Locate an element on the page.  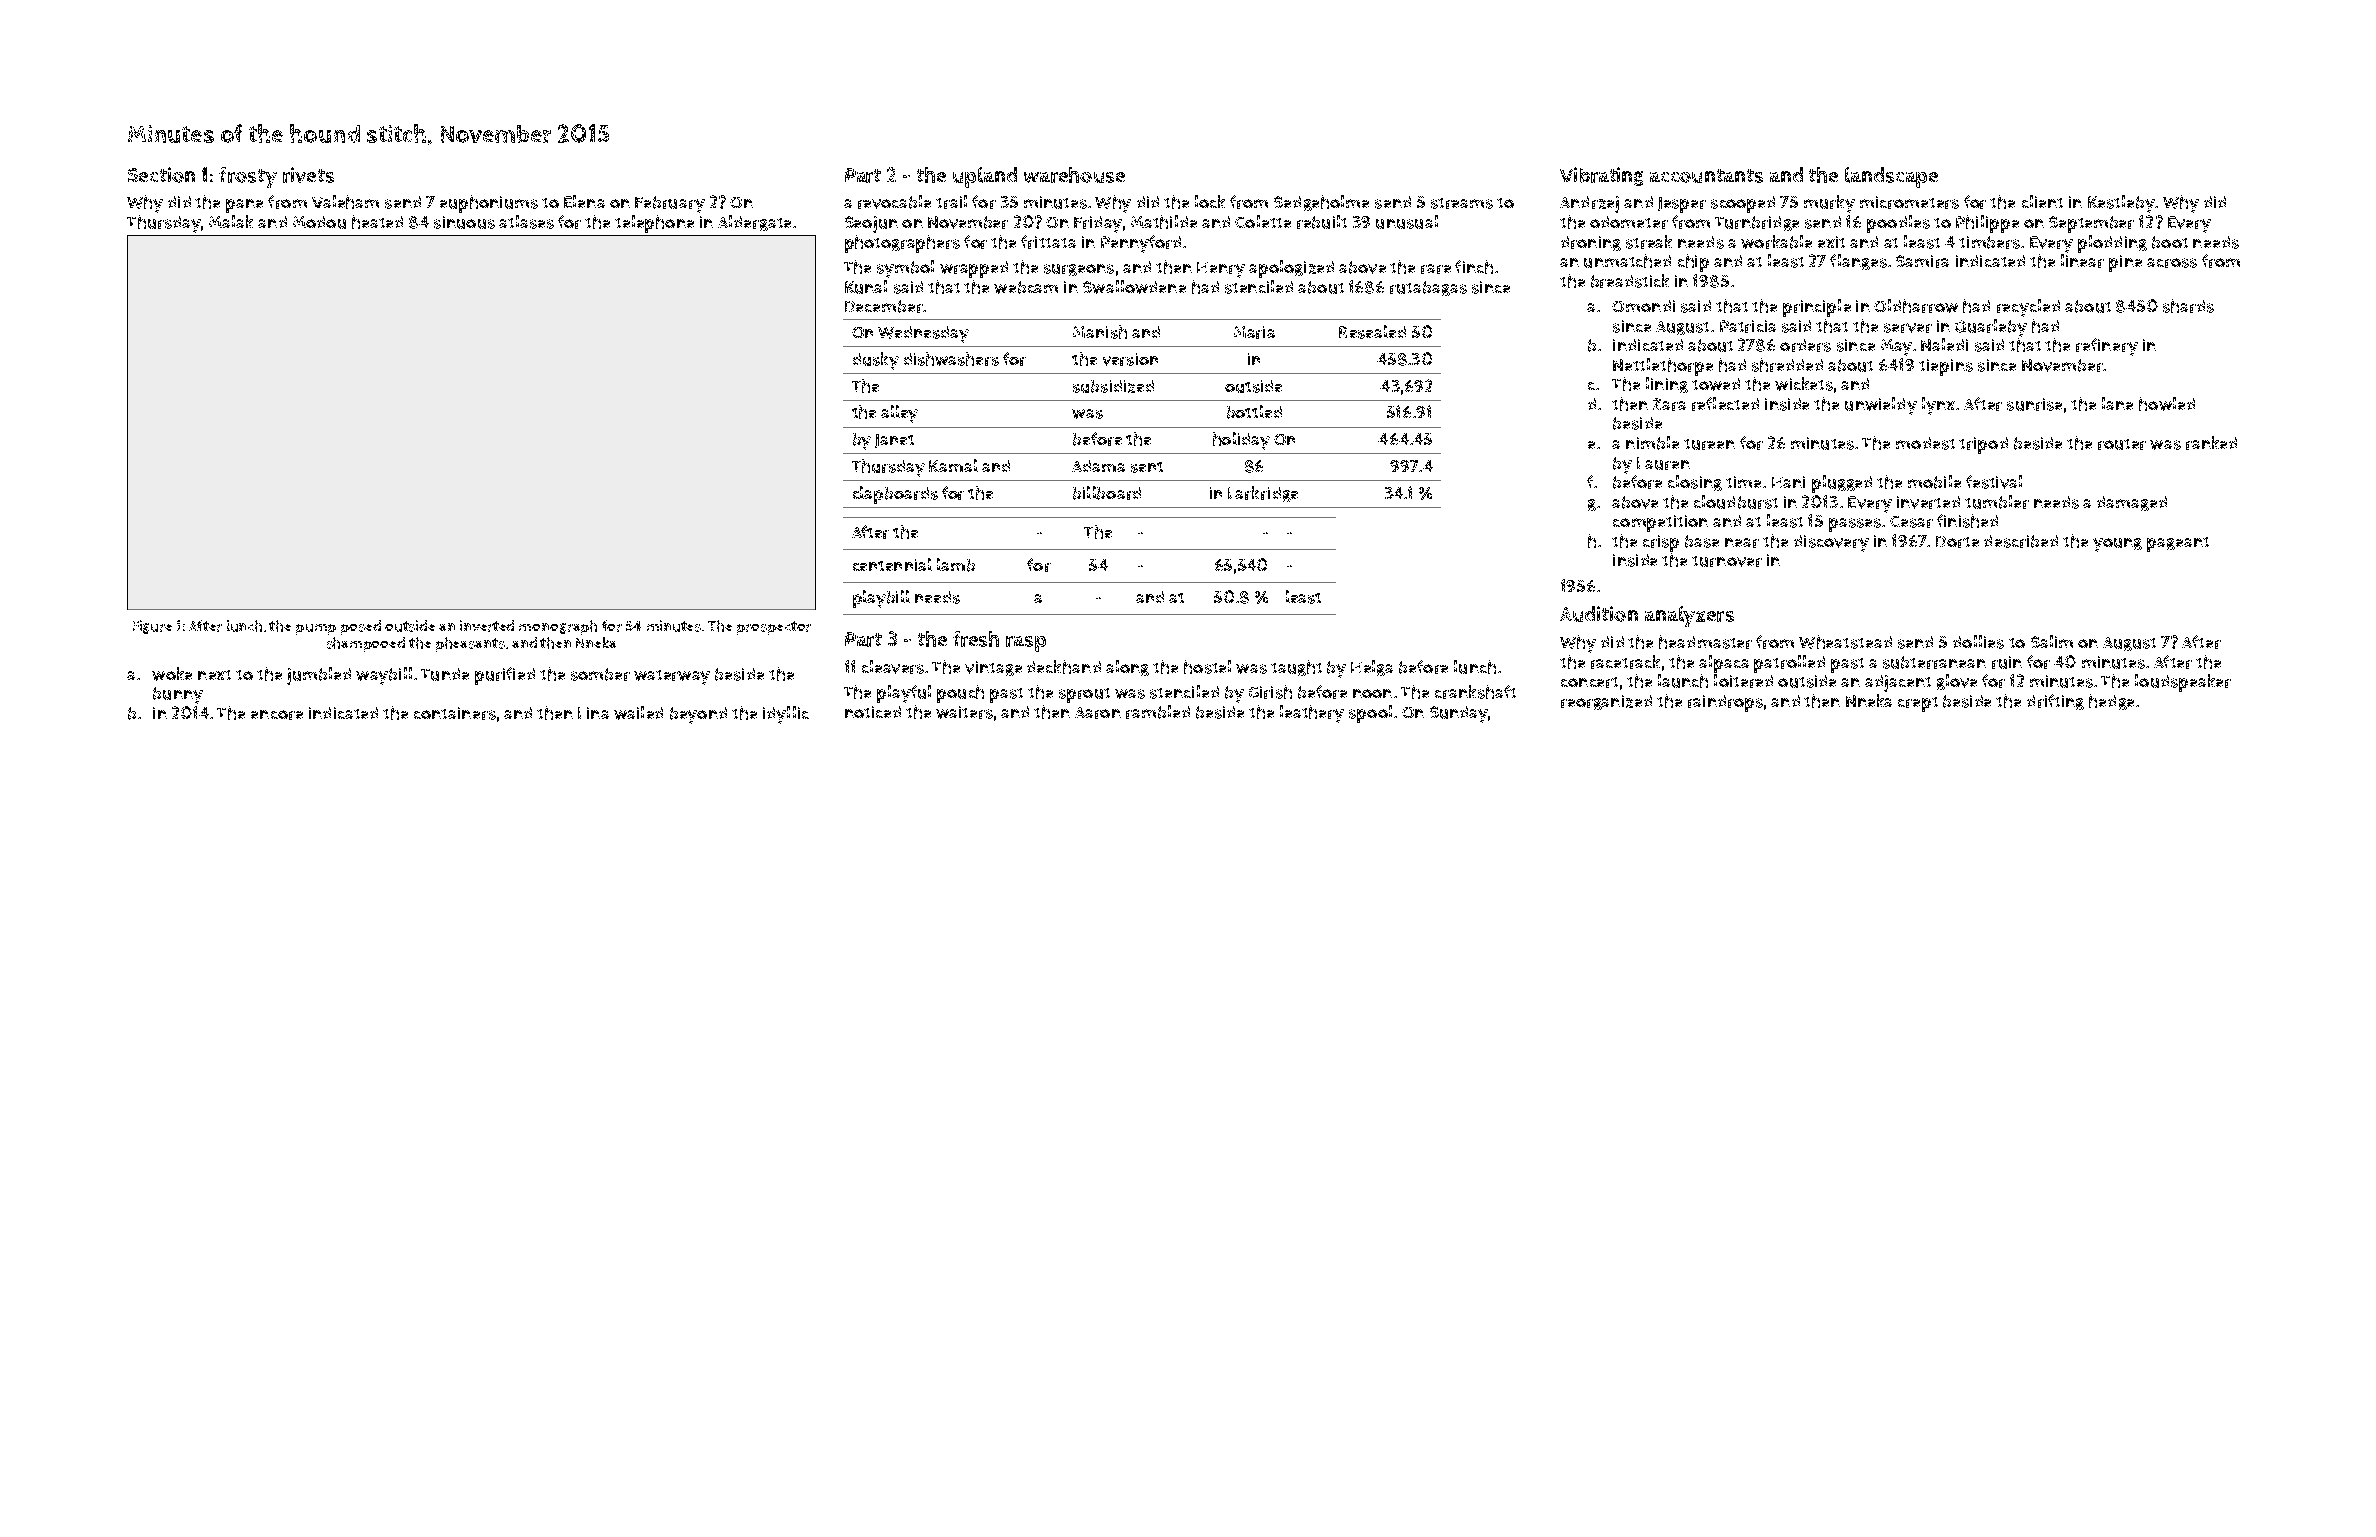
frittata is located at coordinates (1048, 242).
